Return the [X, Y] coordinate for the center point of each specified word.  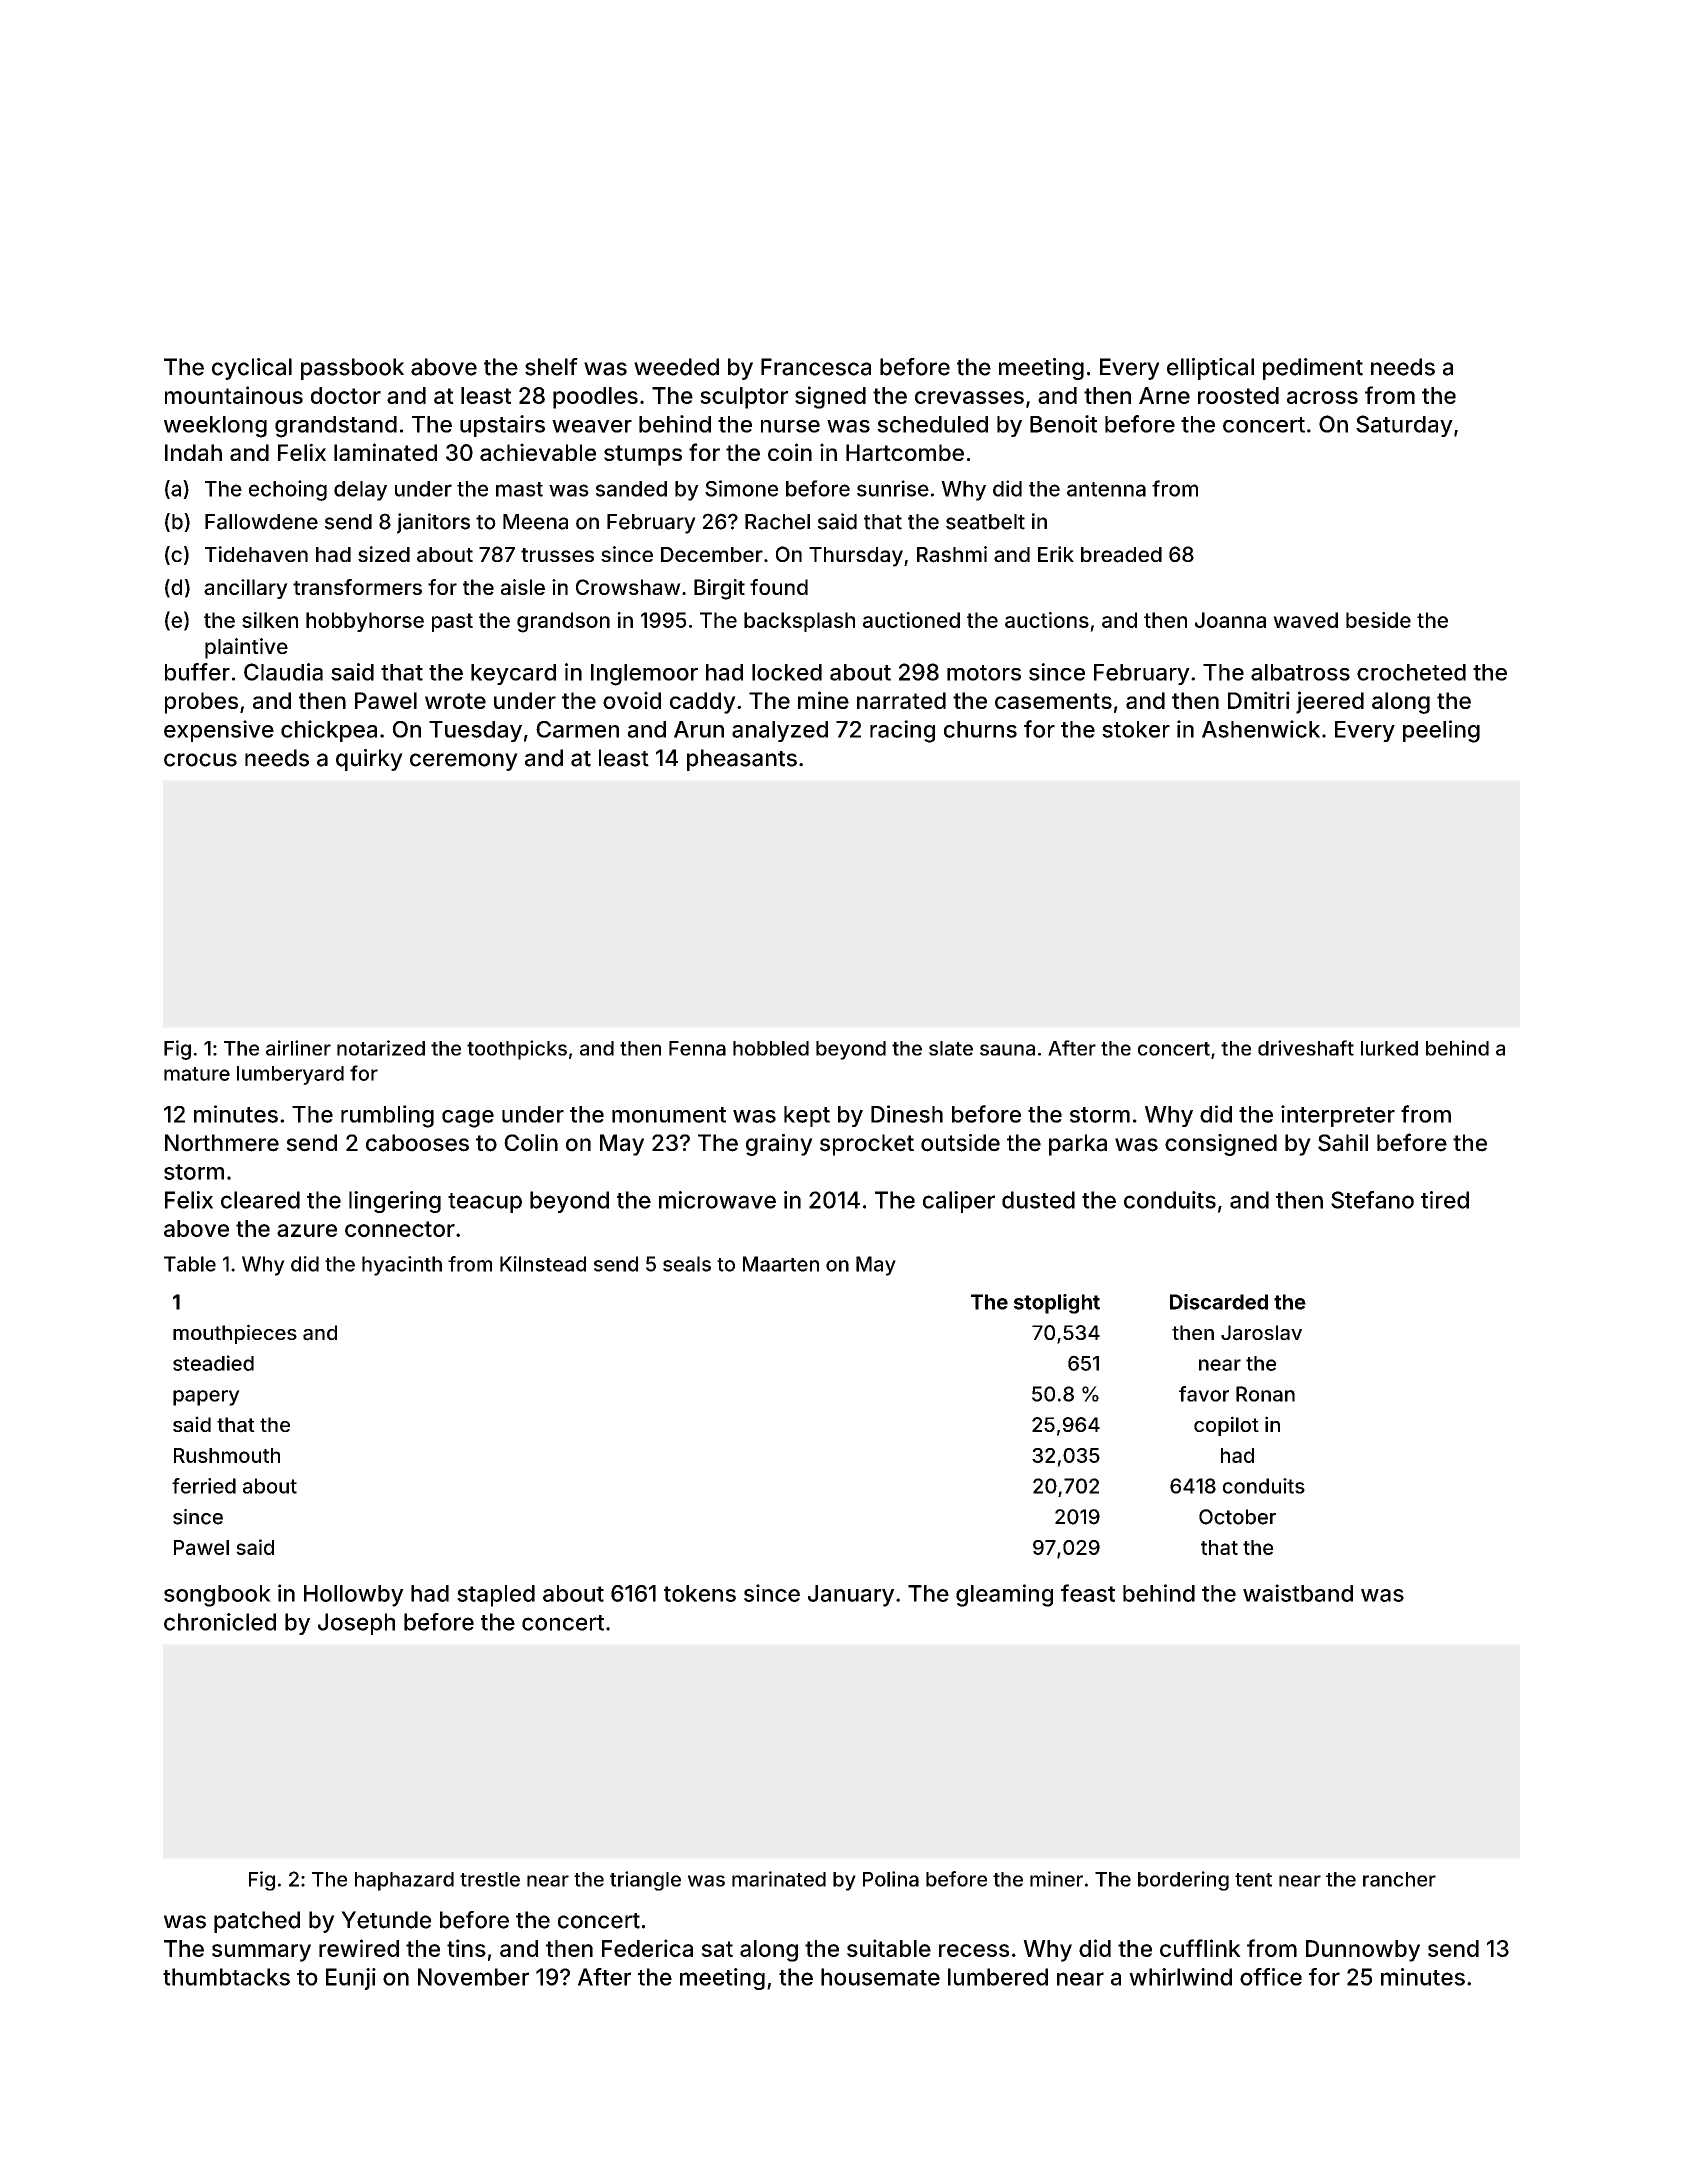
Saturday [1404, 426]
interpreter [1338, 1116]
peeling [1441, 731]
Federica [647, 1948]
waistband [1298, 1593]
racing [902, 731]
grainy [779, 1145]
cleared [260, 1200]
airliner [298, 1048]
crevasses [969, 397]
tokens [700, 1593]
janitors [433, 523]
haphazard [404, 1881]
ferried [204, 1486]
